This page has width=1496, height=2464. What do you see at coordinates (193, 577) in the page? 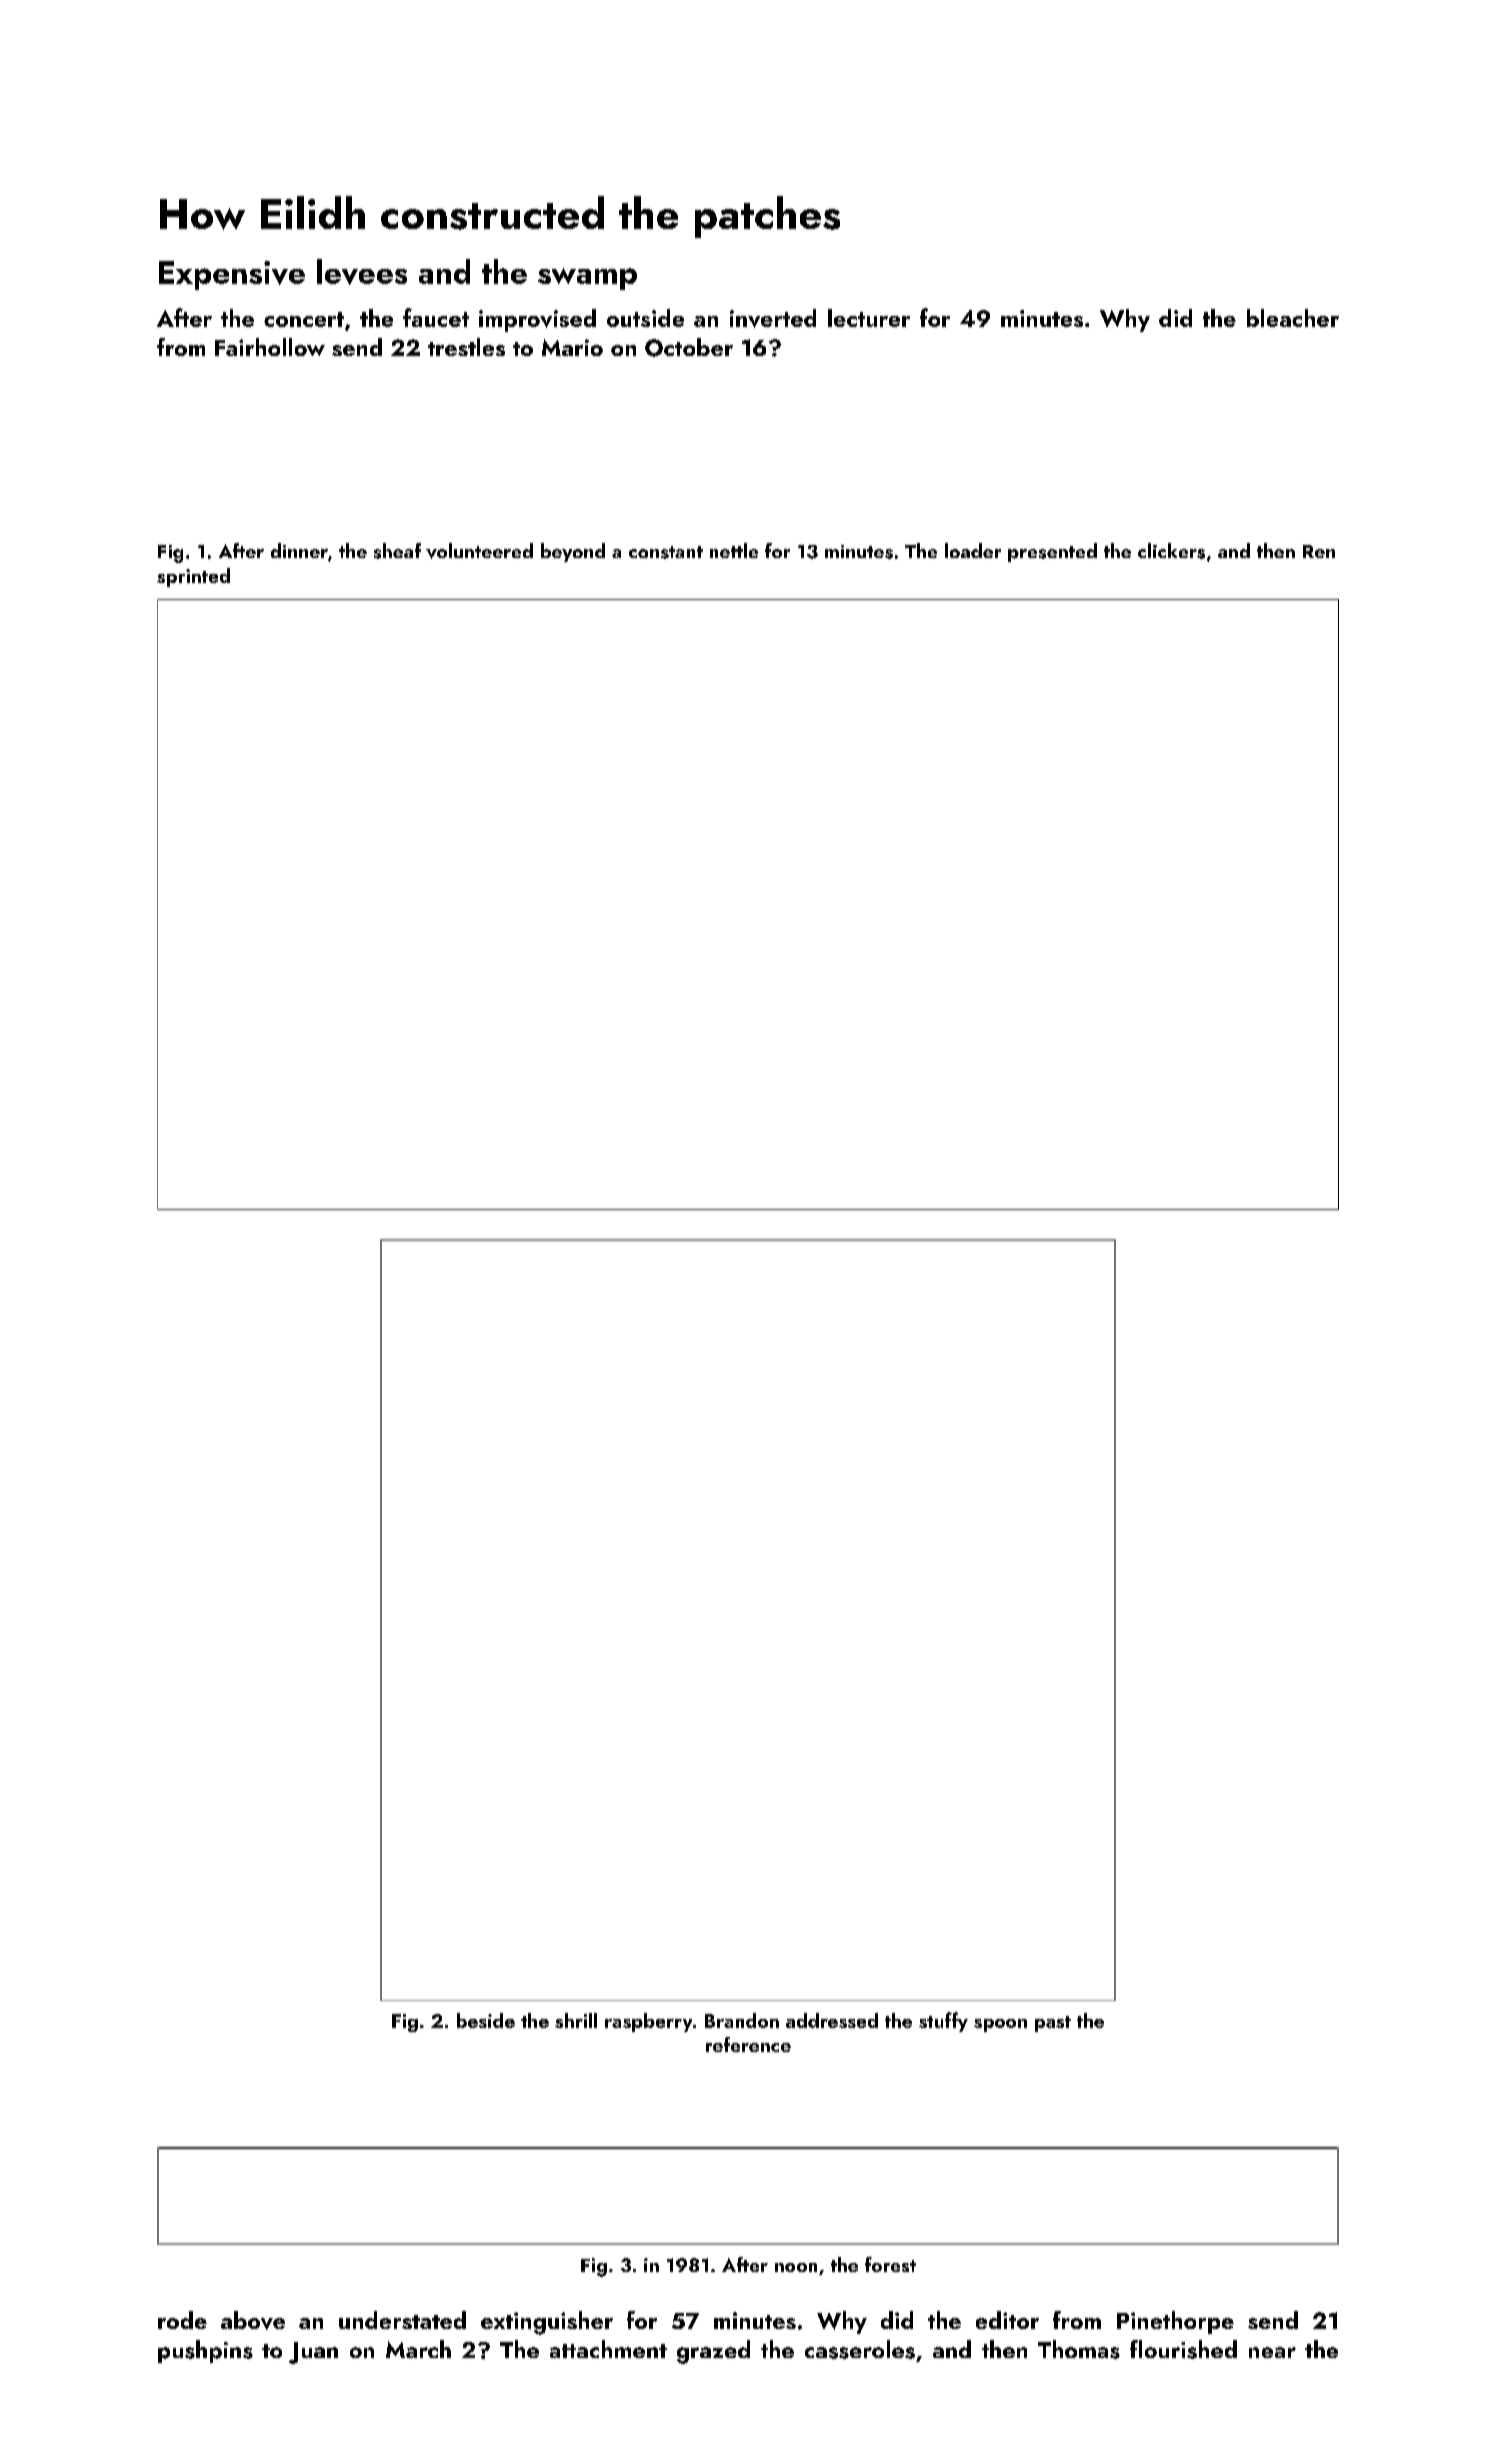
I see `sprinted` at bounding box center [193, 577].
